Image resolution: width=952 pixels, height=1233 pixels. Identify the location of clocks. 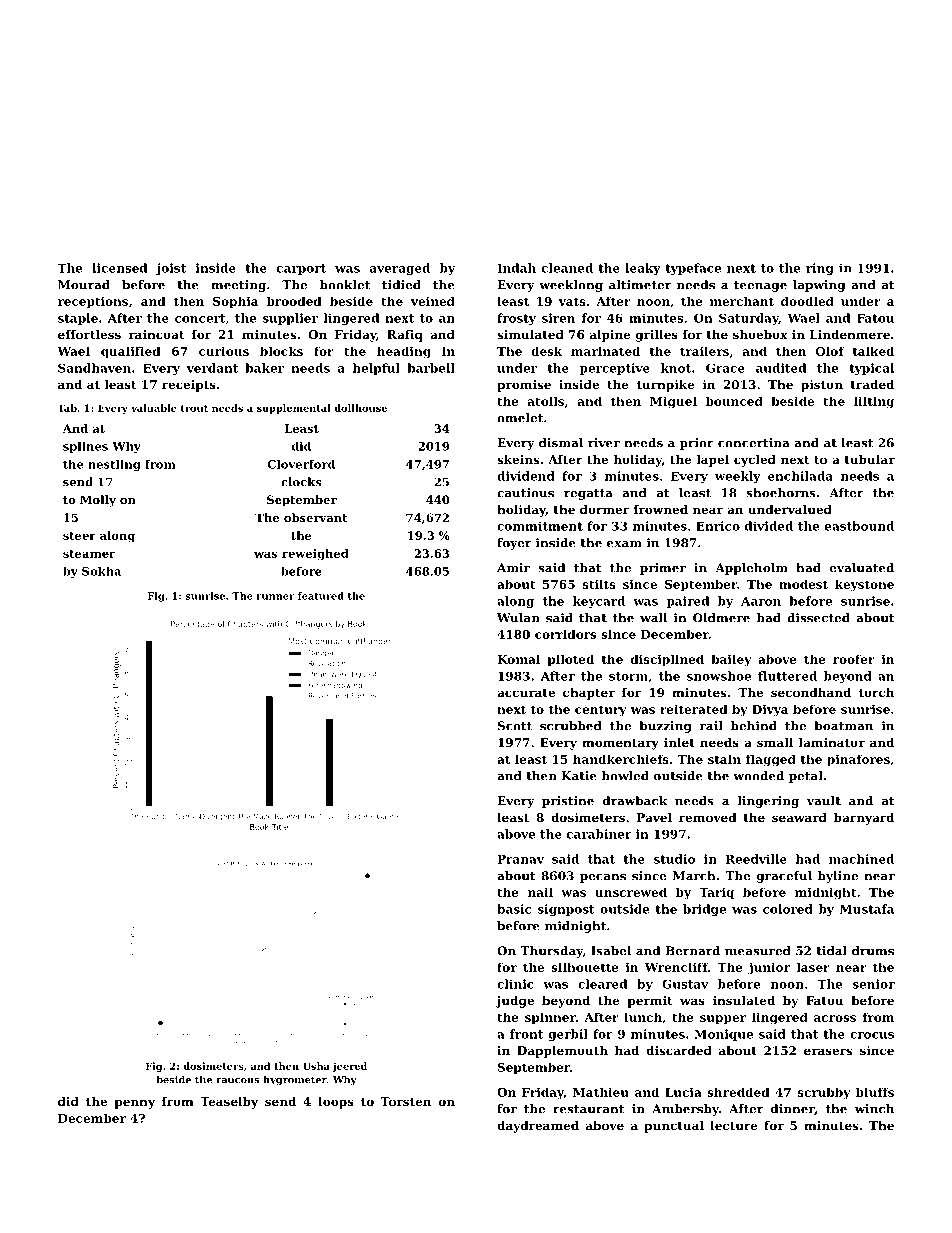
(301, 482).
